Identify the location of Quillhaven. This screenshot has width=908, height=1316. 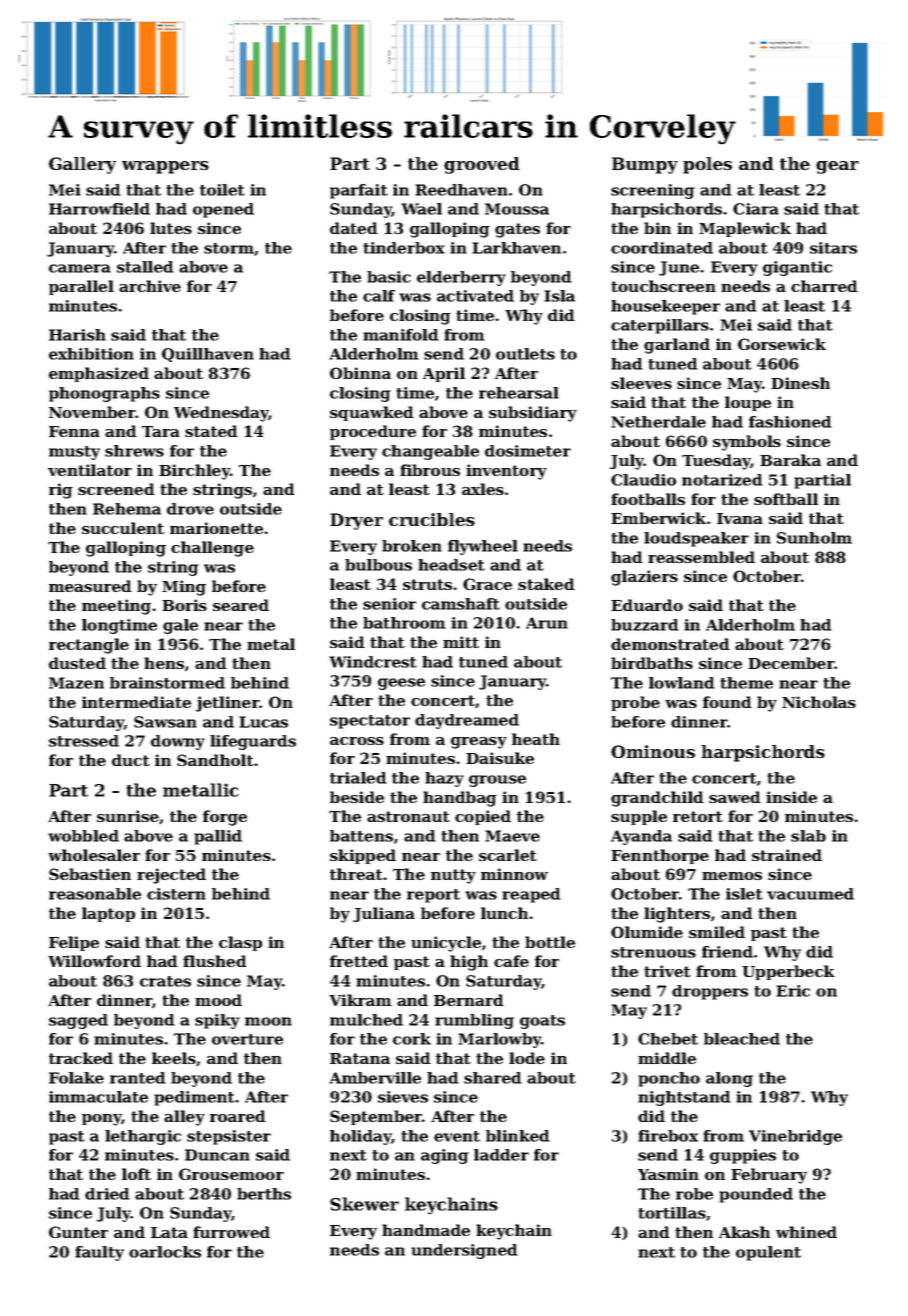
(208, 355).
